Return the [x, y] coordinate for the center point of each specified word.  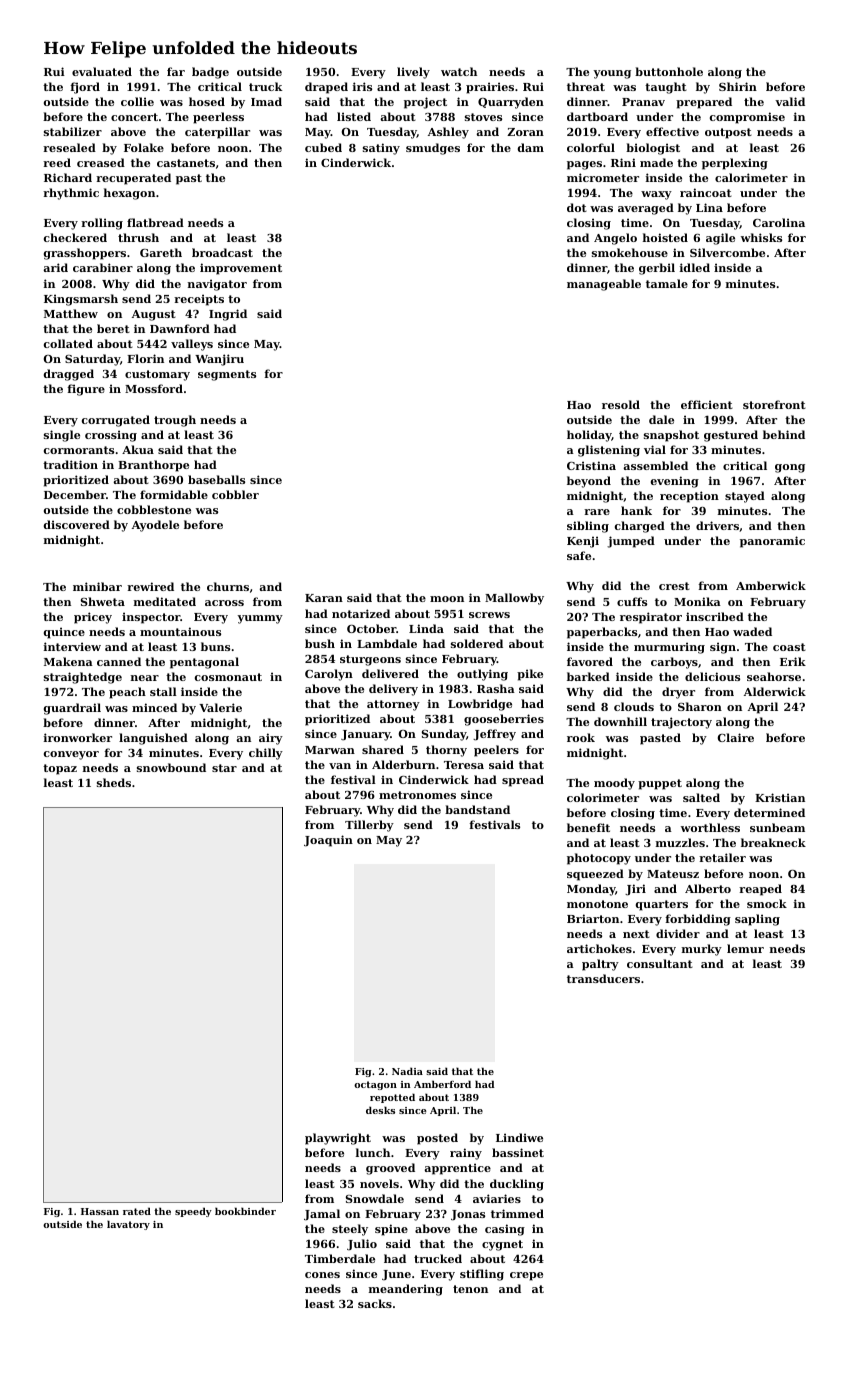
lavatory [128, 1225]
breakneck [773, 842]
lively [413, 73]
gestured [731, 436]
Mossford [154, 388]
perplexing [735, 164]
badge [210, 73]
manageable [604, 285]
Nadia [407, 1071]
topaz [60, 769]
